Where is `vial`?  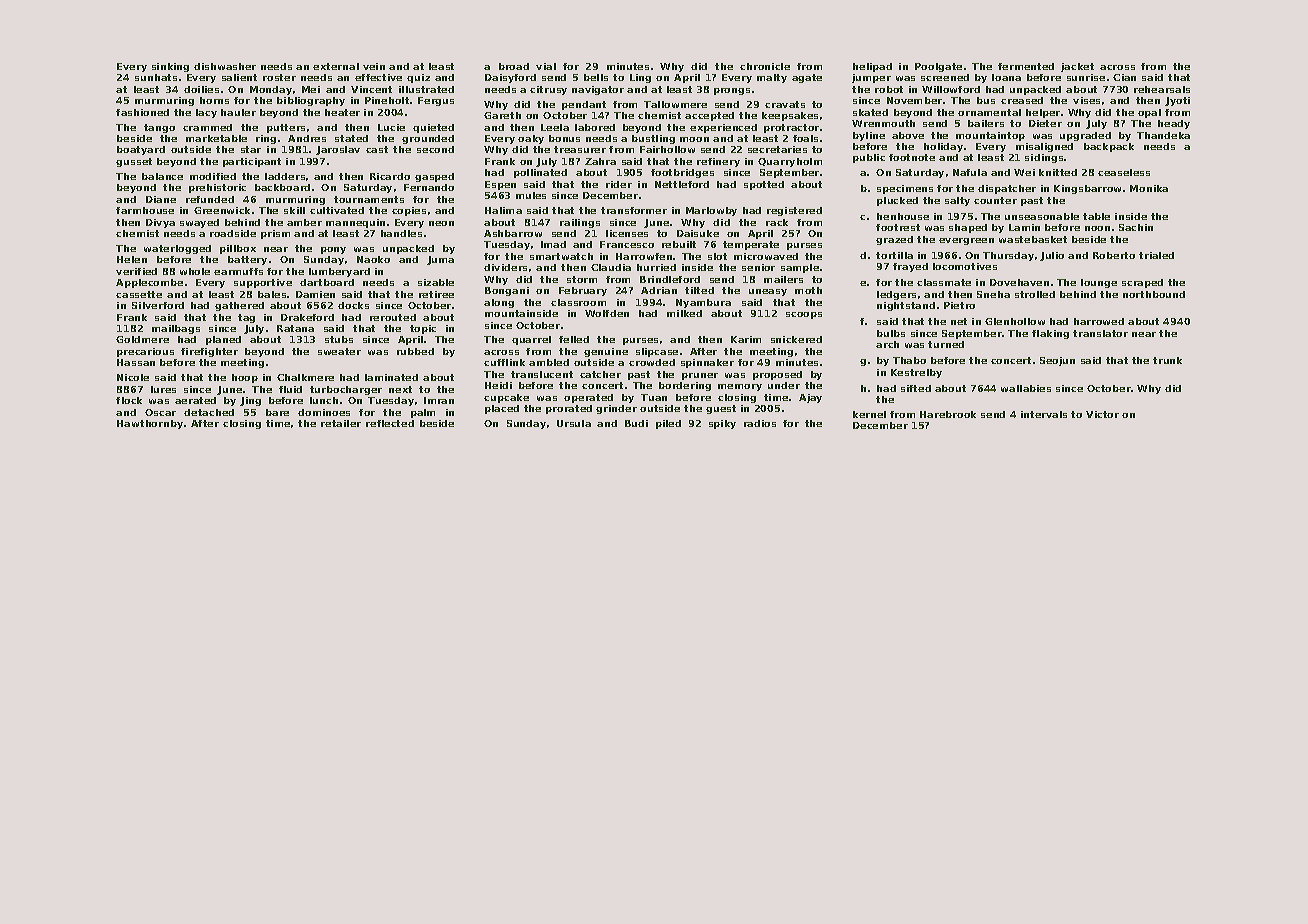 vial is located at coordinates (546, 66).
